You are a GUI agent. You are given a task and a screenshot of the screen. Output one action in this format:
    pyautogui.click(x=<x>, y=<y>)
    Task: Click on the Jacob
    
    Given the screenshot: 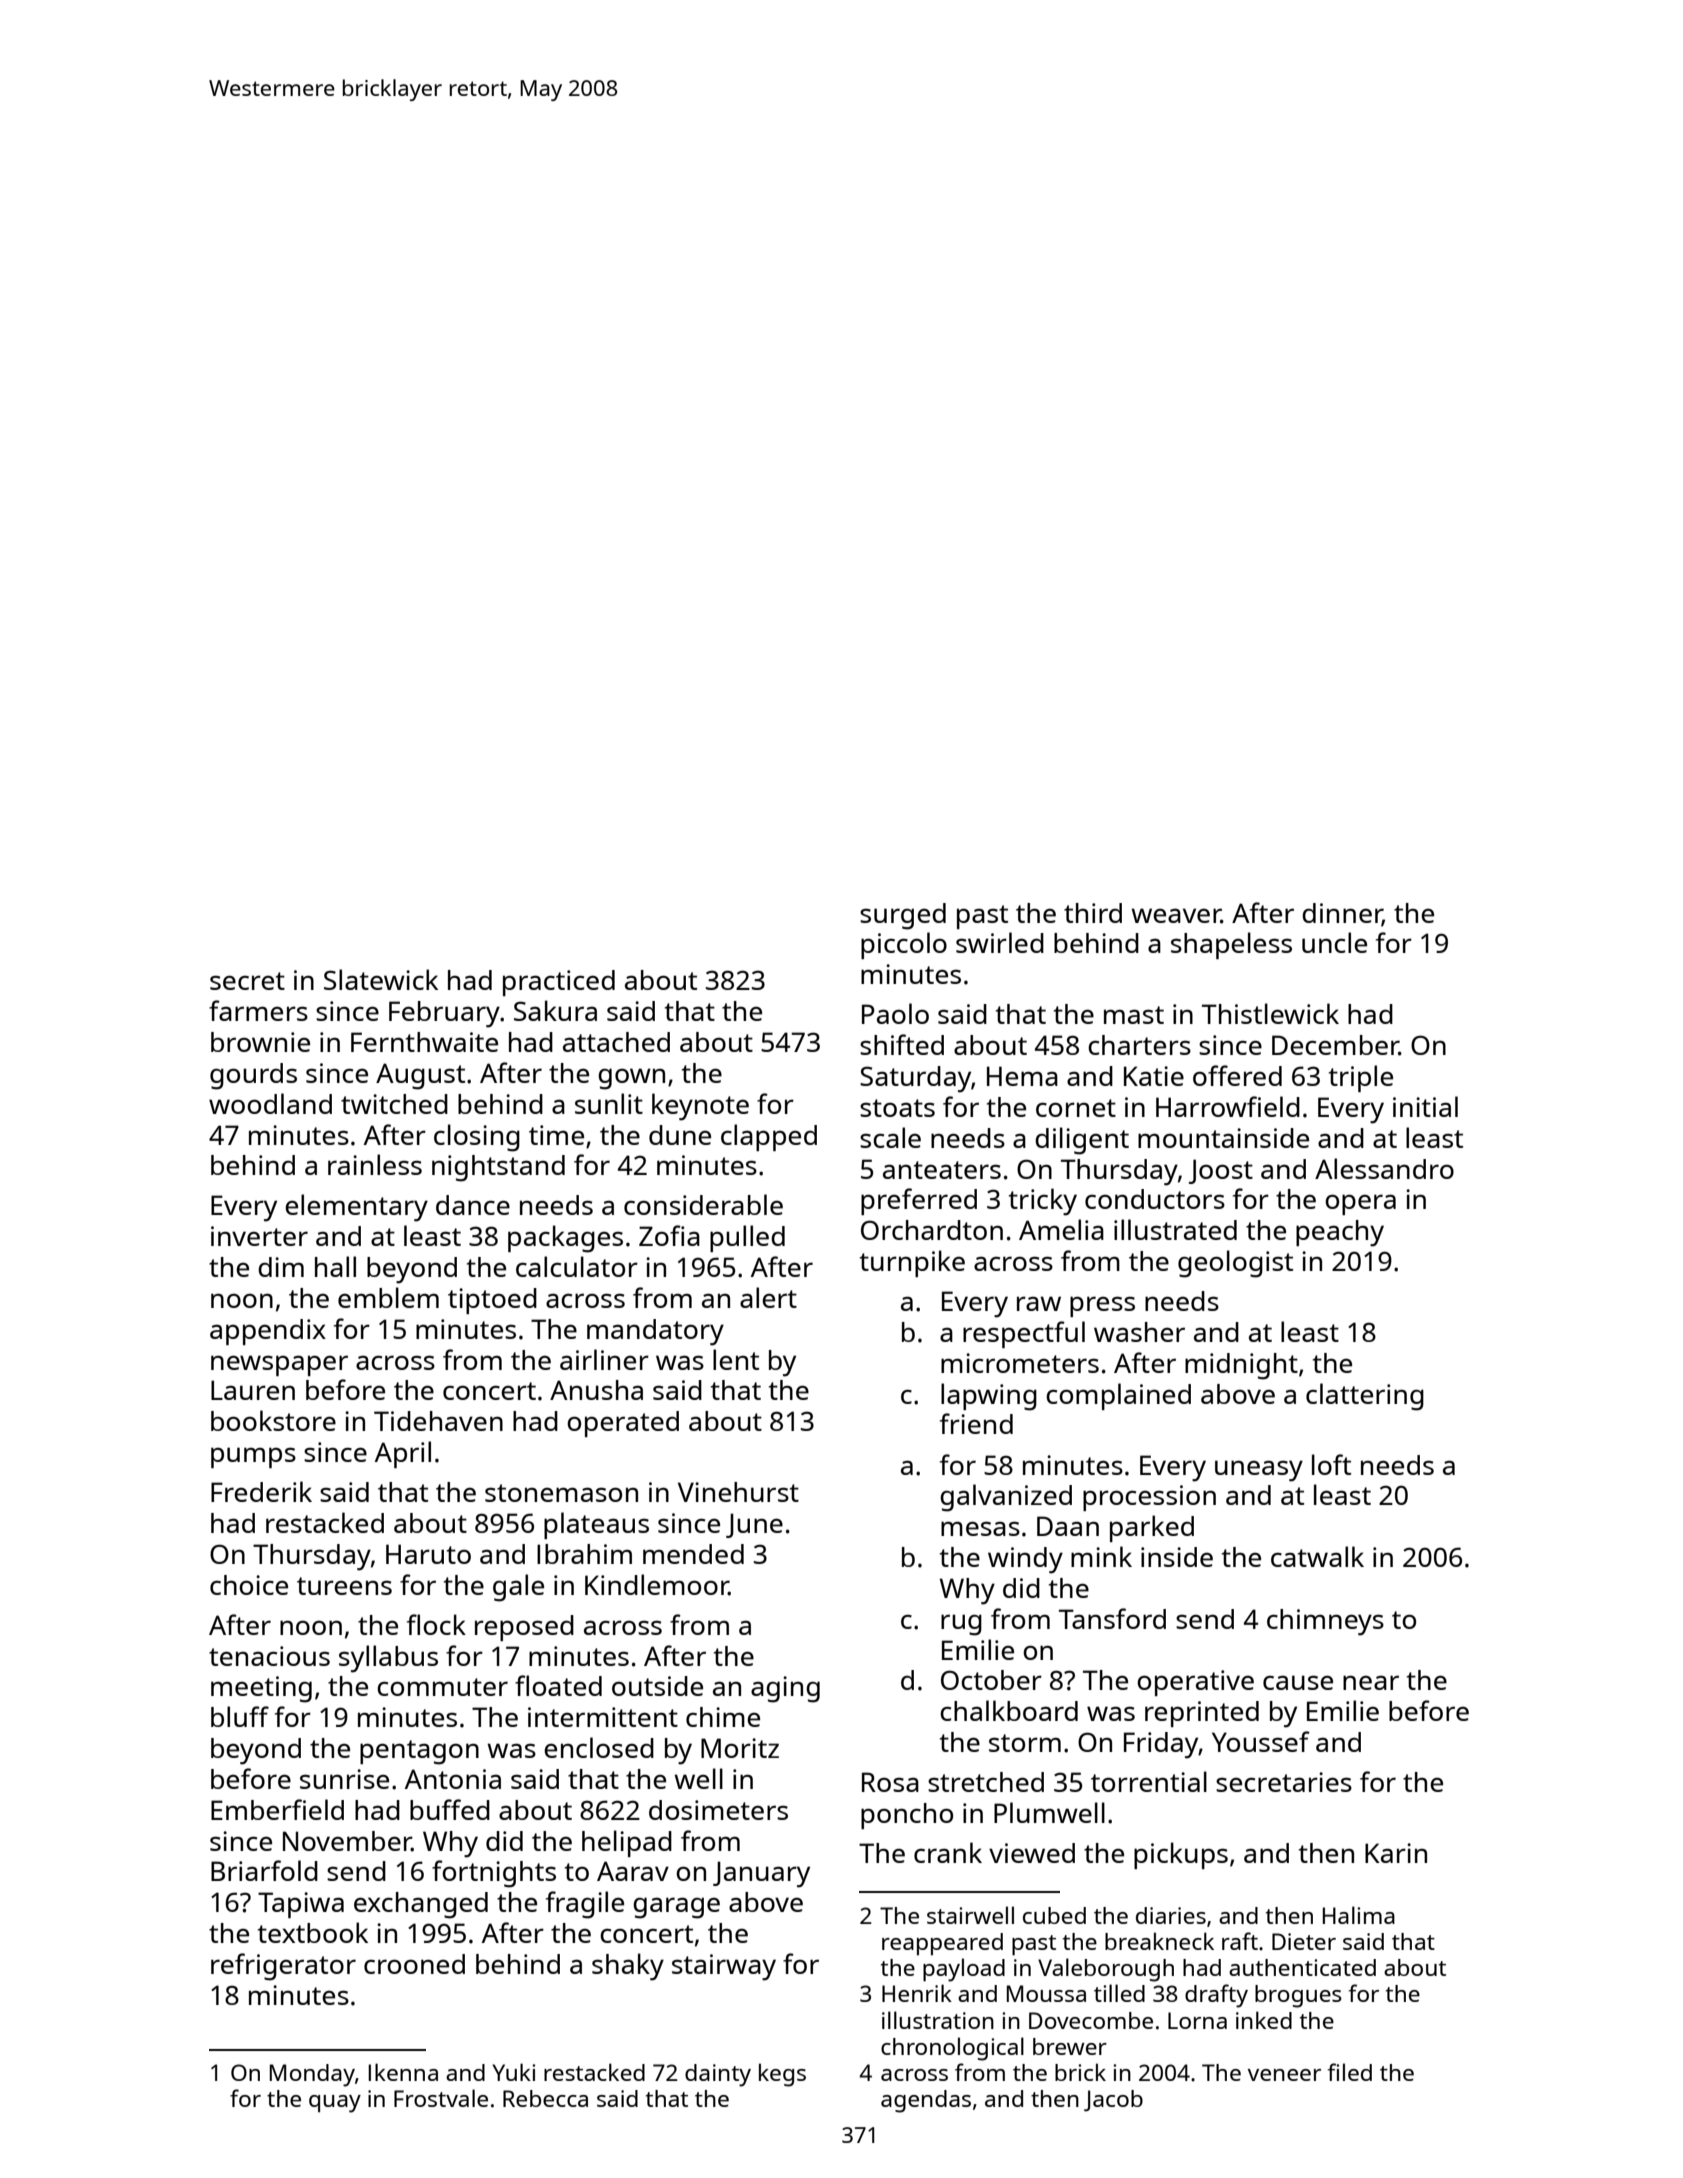 What is the action you would take?
    pyautogui.click(x=1113, y=2101)
